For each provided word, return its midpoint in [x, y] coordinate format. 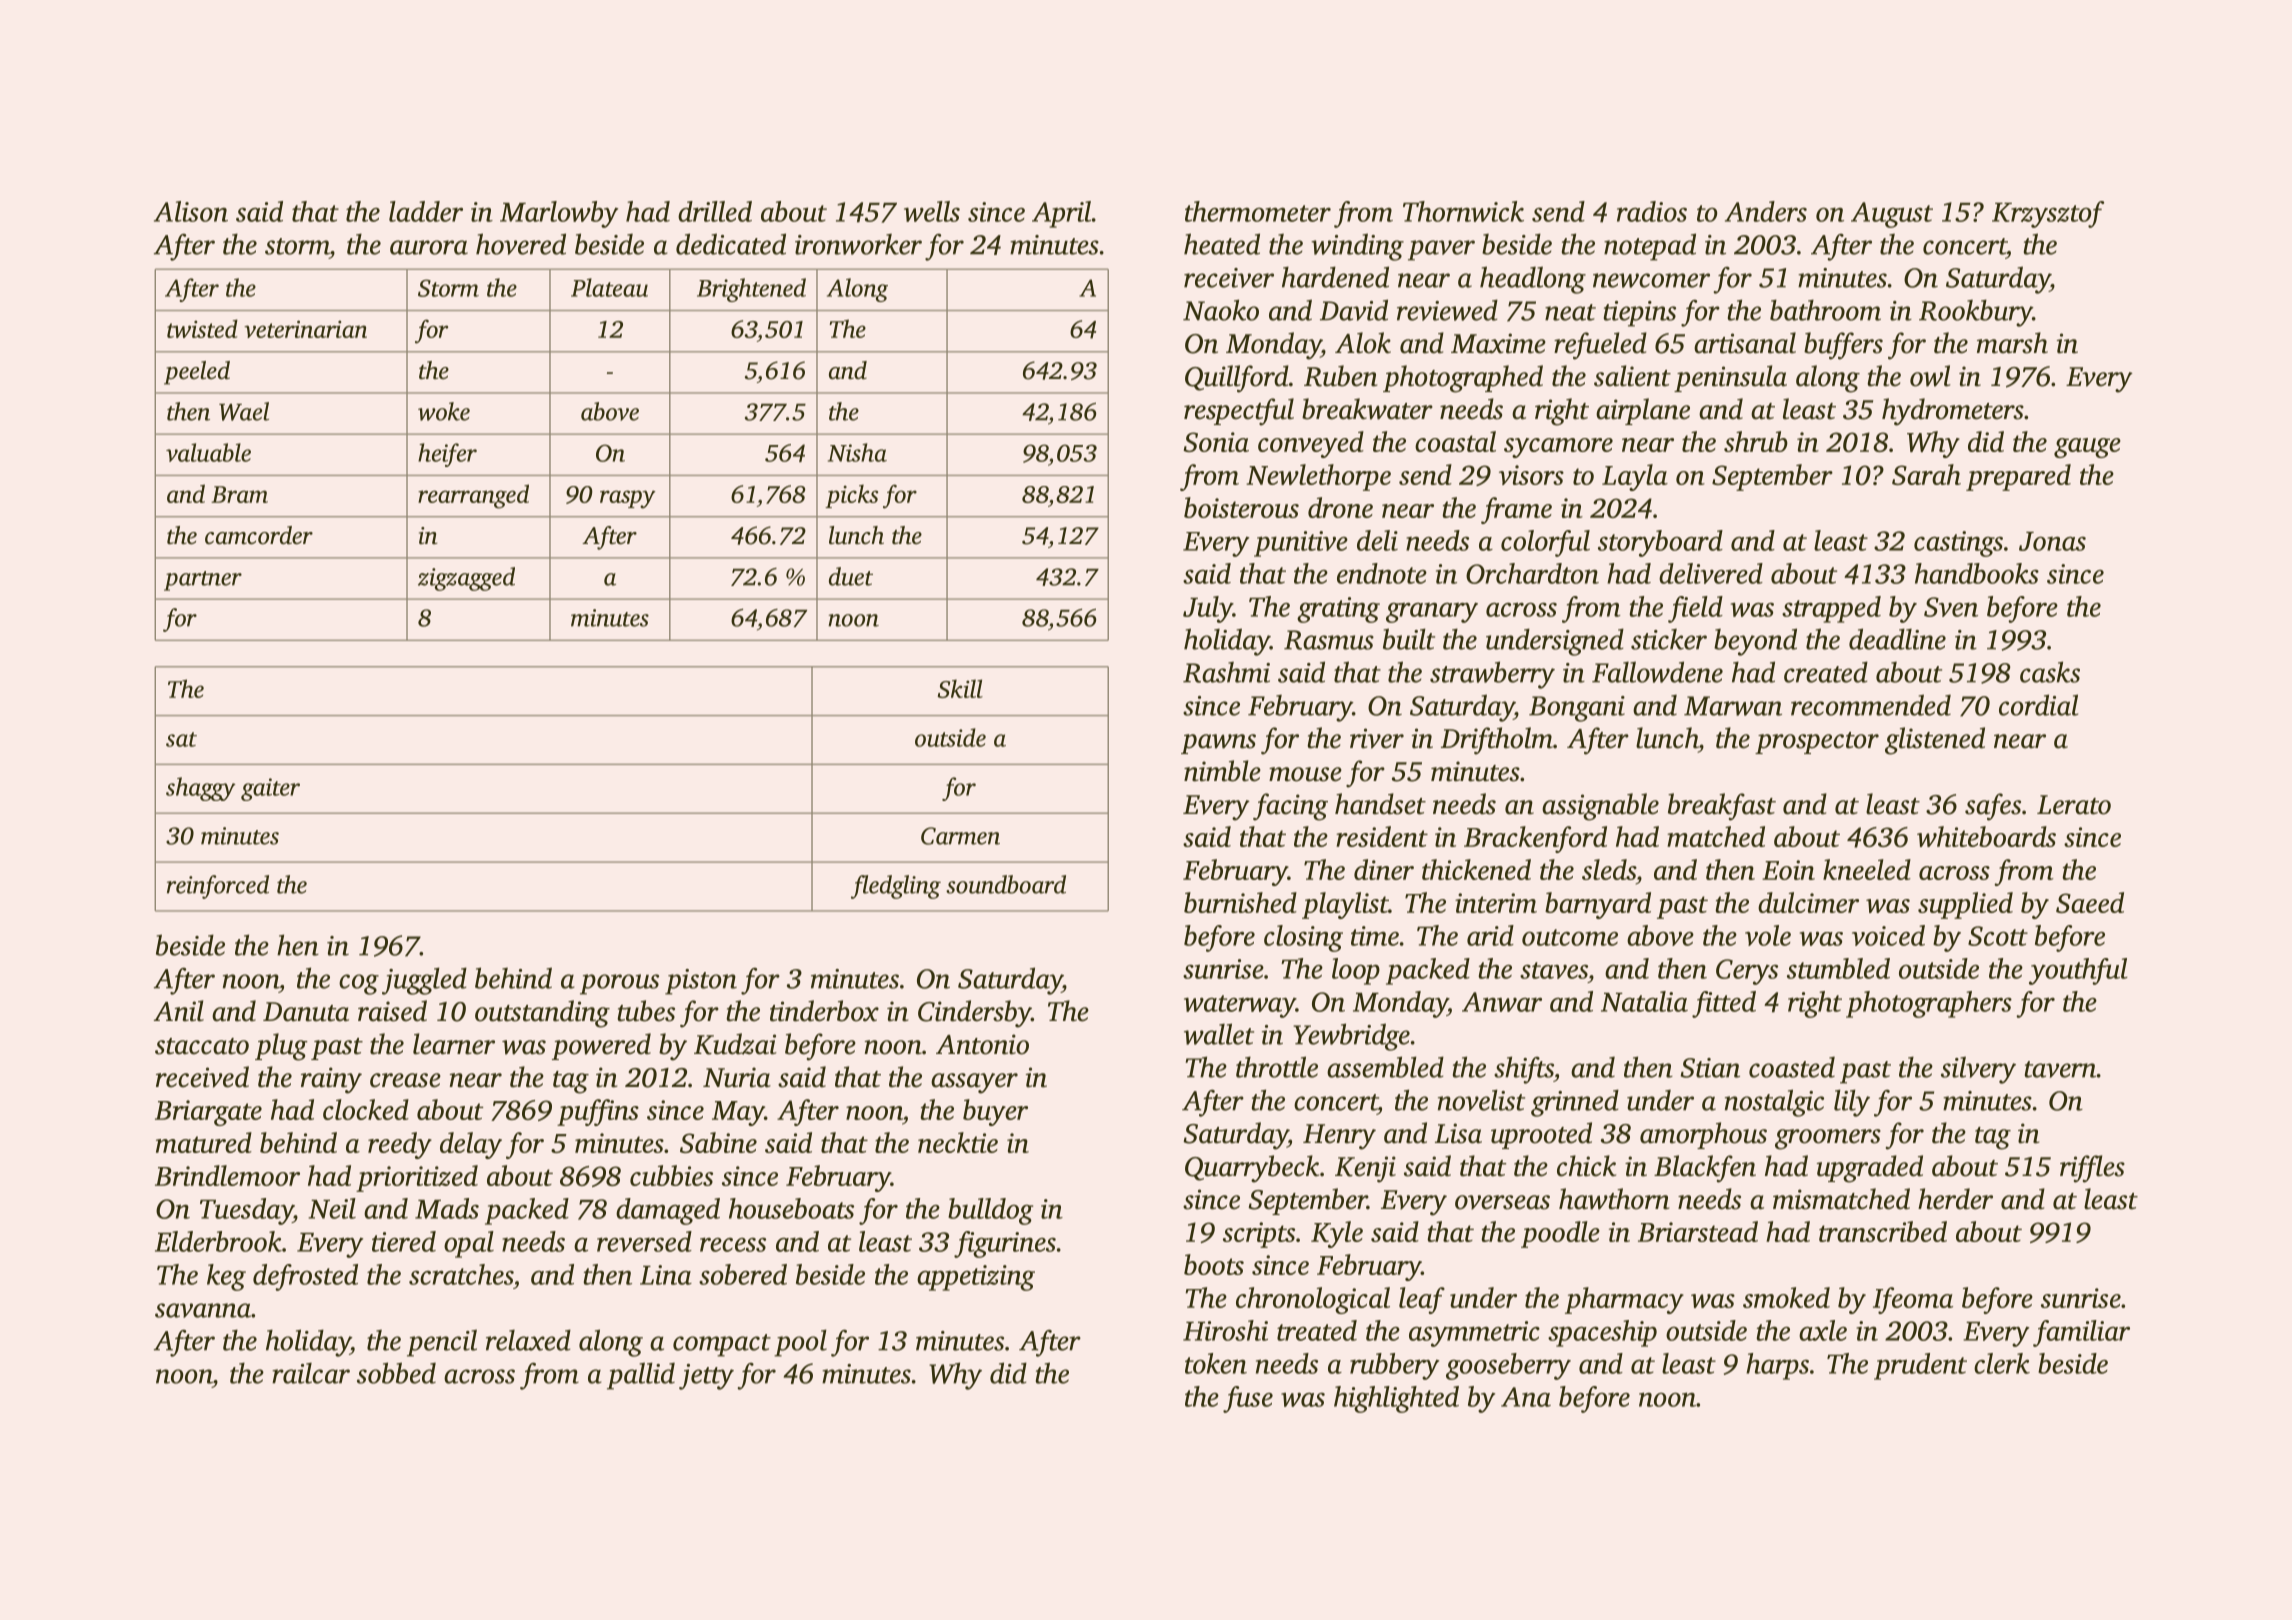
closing [1303, 938]
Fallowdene [1657, 672]
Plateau [609, 287]
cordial [2038, 705]
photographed [1463, 379]
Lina [666, 1275]
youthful [2078, 971]
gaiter [270, 789]
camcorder [259, 535]
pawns [1218, 744]
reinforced [218, 887]
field [1695, 609]
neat [1570, 312]
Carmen [960, 836]
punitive [1301, 544]
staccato [202, 1046]
